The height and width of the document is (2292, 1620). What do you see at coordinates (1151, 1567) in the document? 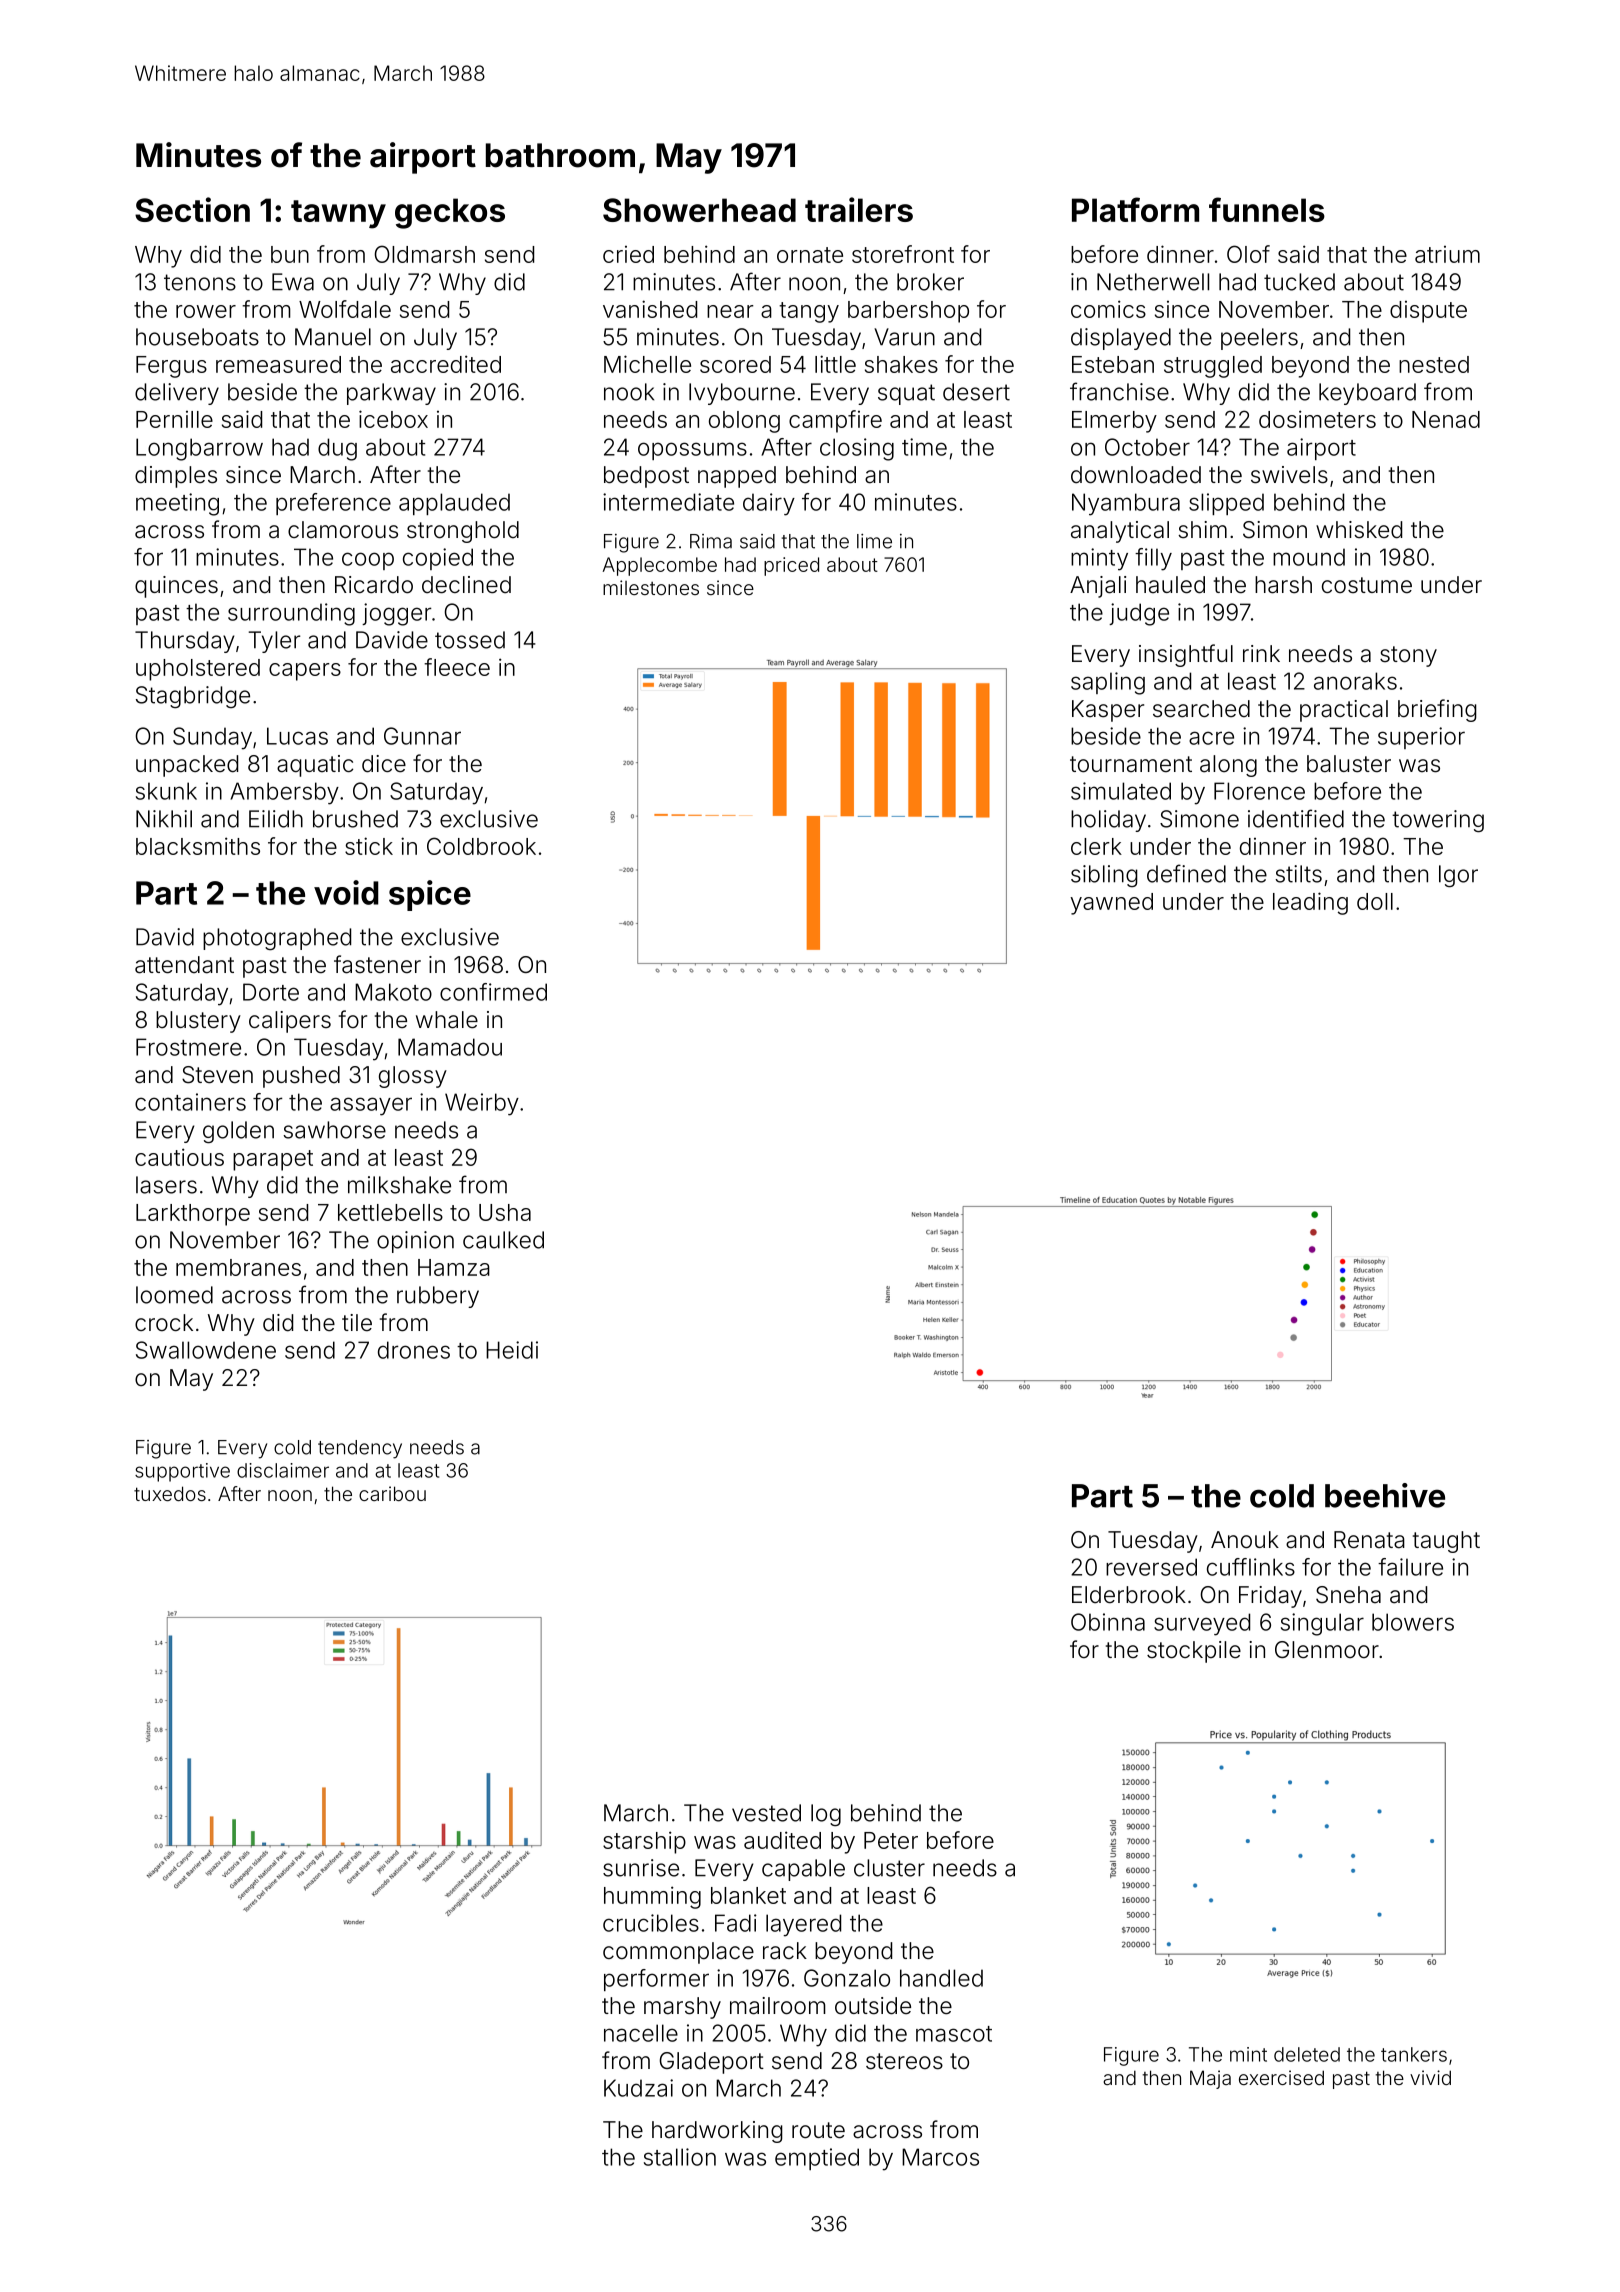
I see `reversed` at bounding box center [1151, 1567].
